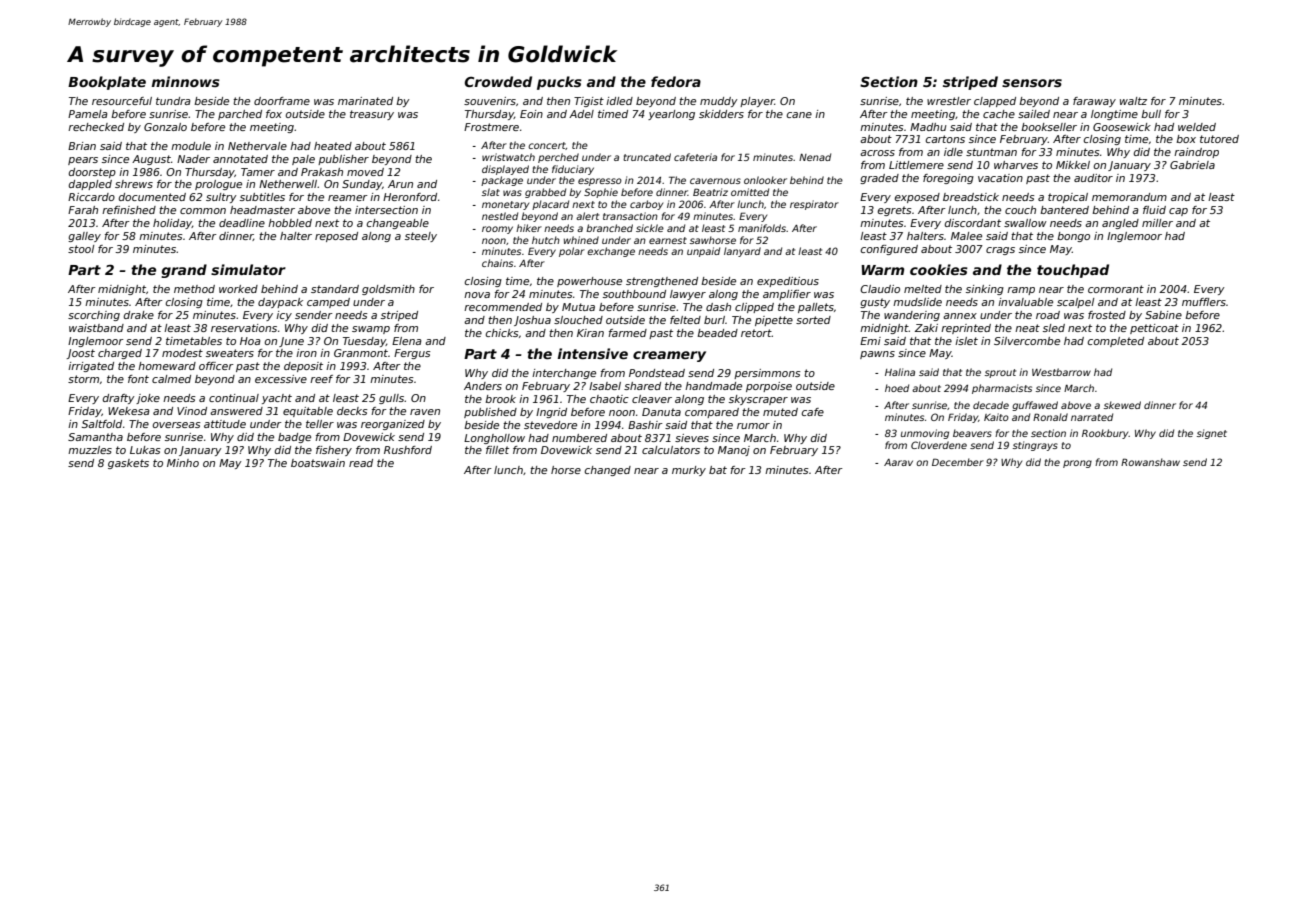  What do you see at coordinates (897, 388) in the screenshot?
I see `hoed` at bounding box center [897, 388].
